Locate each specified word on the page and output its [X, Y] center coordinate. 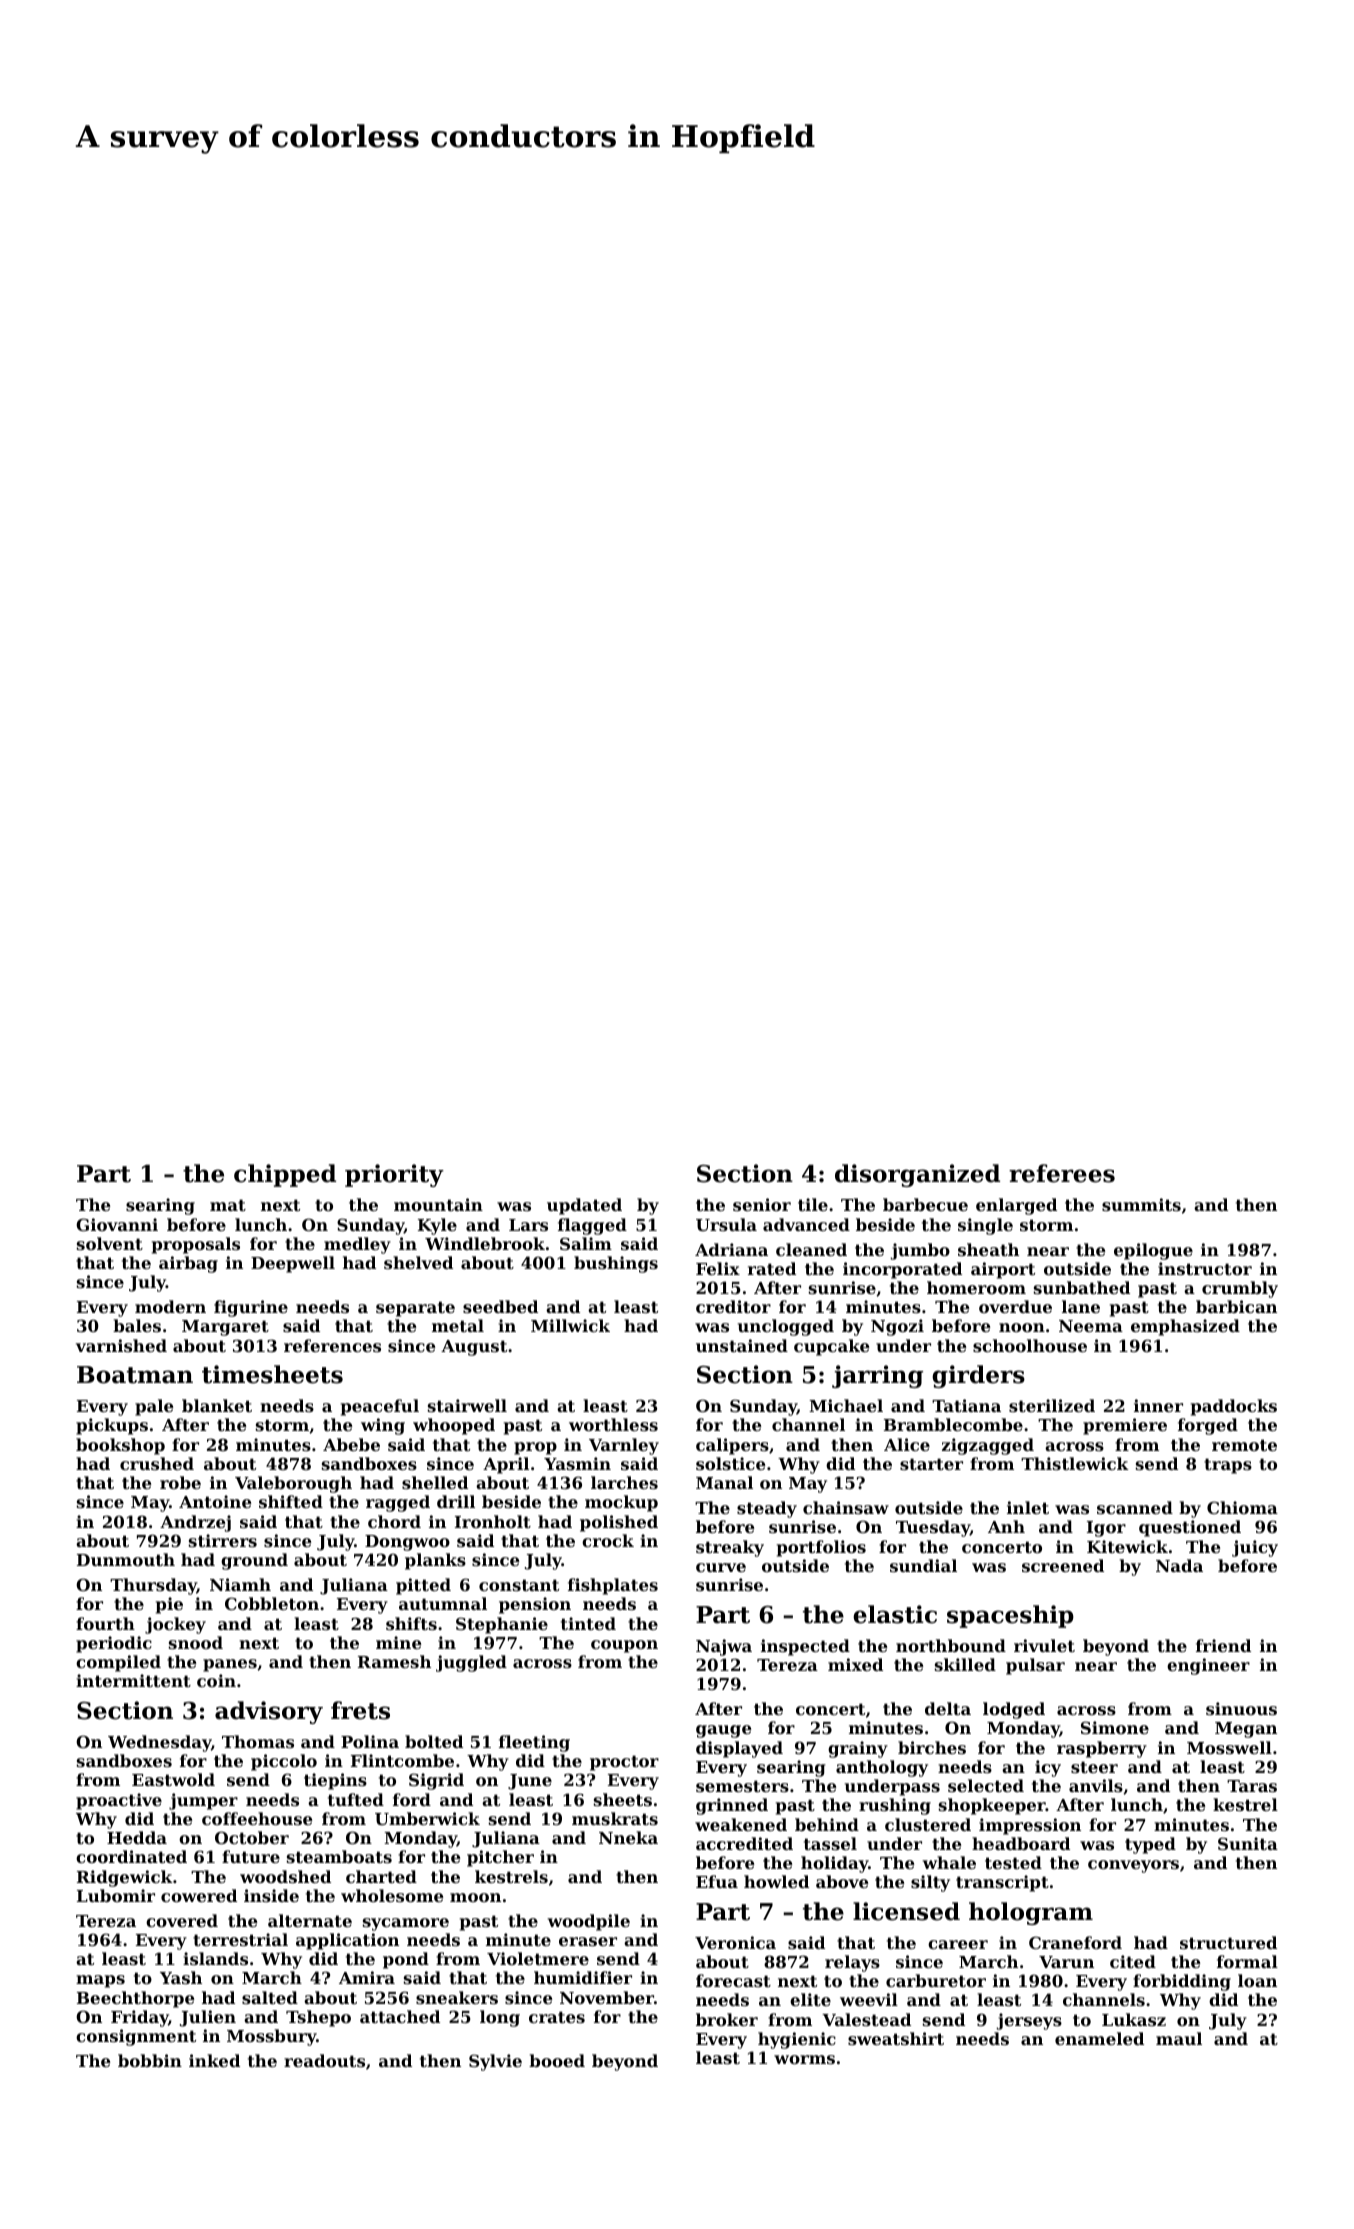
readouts [324, 2060]
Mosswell [1229, 1747]
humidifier [583, 1977]
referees [1062, 1173]
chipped [285, 1175]
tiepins [335, 1781]
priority [394, 1175]
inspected [805, 1647]
